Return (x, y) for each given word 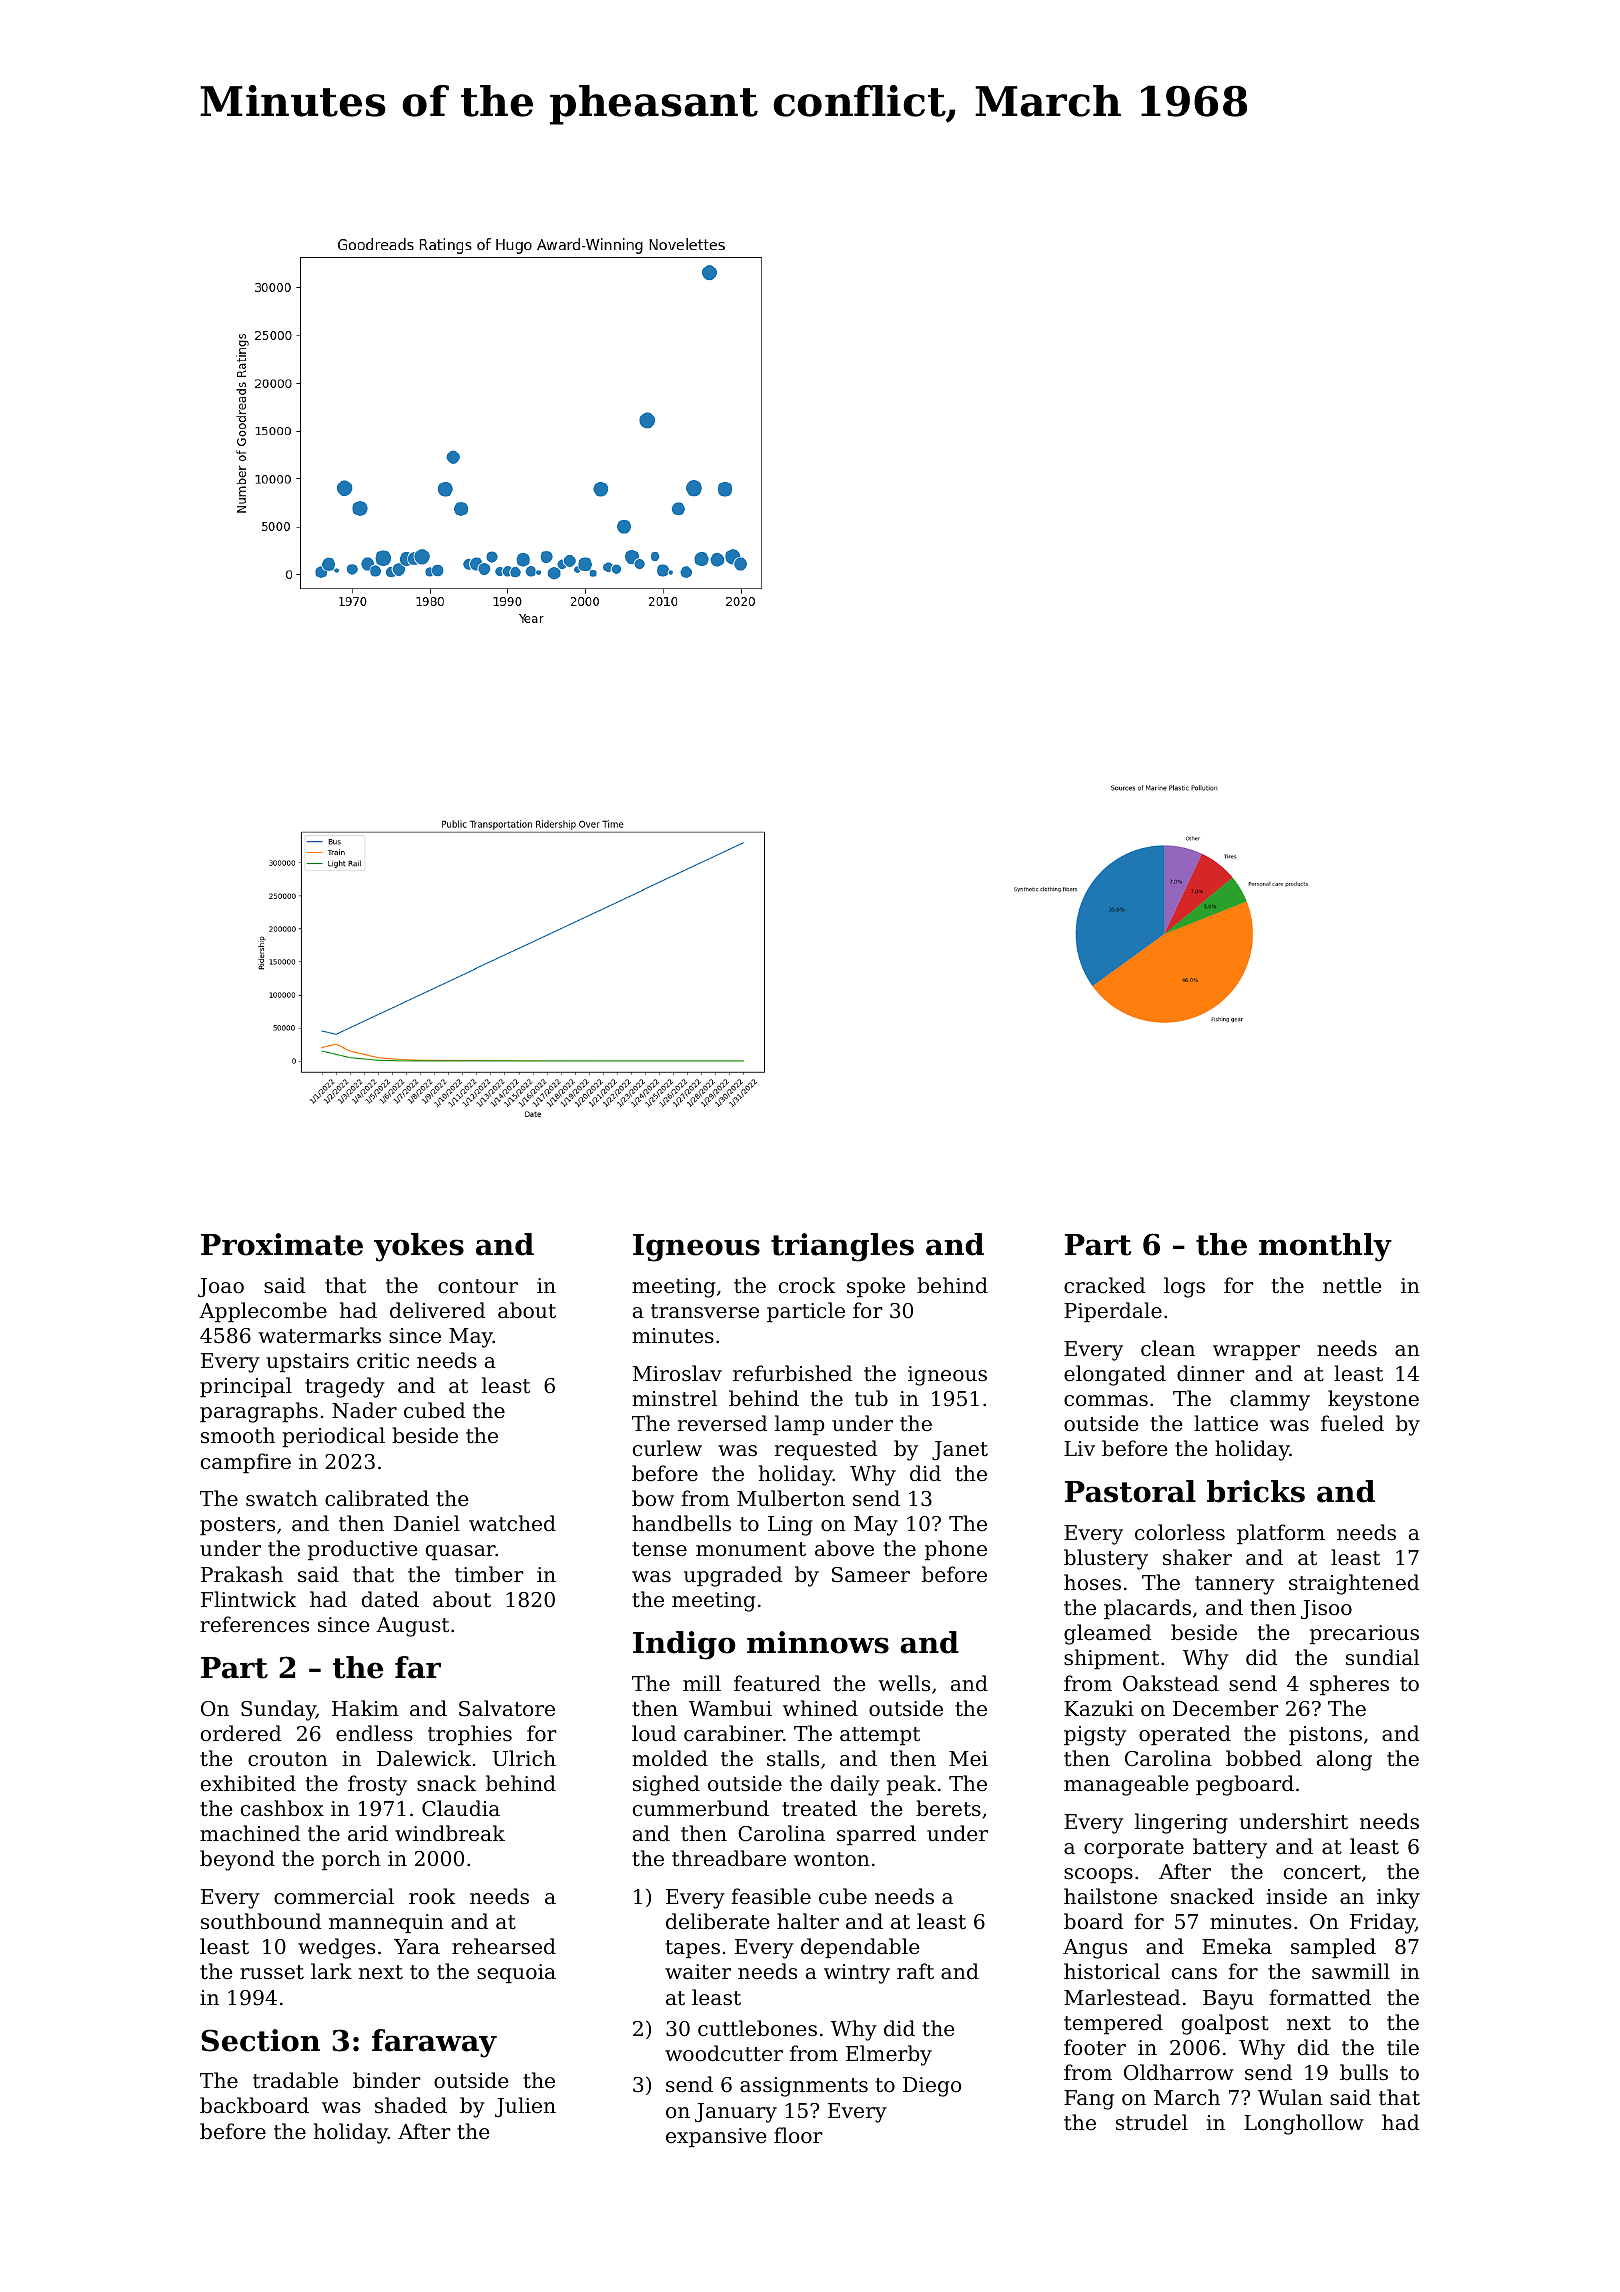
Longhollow (1304, 2124)
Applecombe (263, 1312)
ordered (241, 1733)
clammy (1270, 1400)
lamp (800, 1425)
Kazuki (1099, 1708)
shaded (411, 2105)
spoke (876, 1287)
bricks (1256, 1491)
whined (820, 1708)
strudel (1152, 2122)
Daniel (427, 1523)
